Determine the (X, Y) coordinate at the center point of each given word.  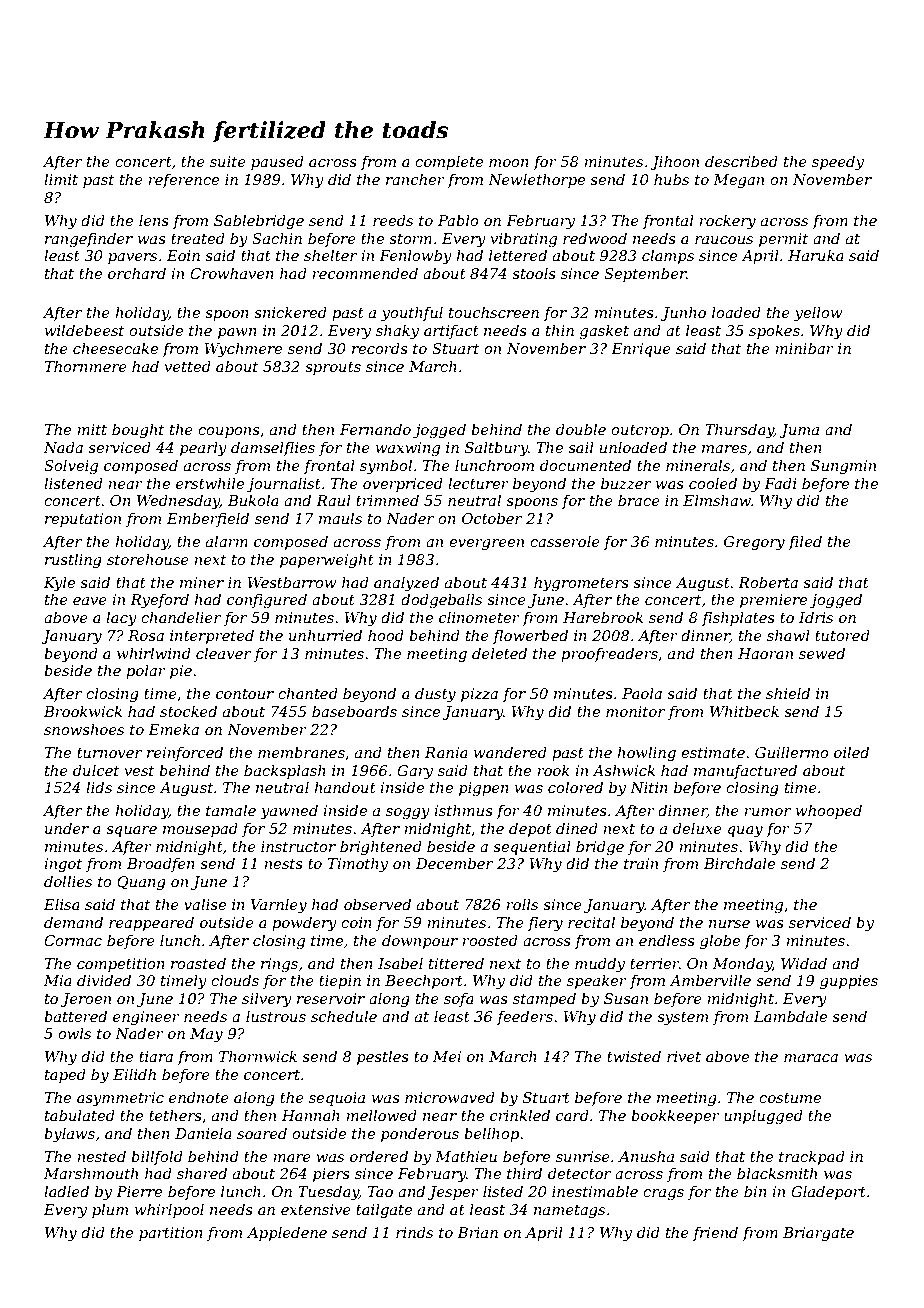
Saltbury (496, 449)
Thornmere (86, 366)
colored (575, 787)
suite (228, 161)
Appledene (287, 1233)
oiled (851, 752)
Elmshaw (717, 500)
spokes (774, 332)
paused (277, 163)
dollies (68, 881)
